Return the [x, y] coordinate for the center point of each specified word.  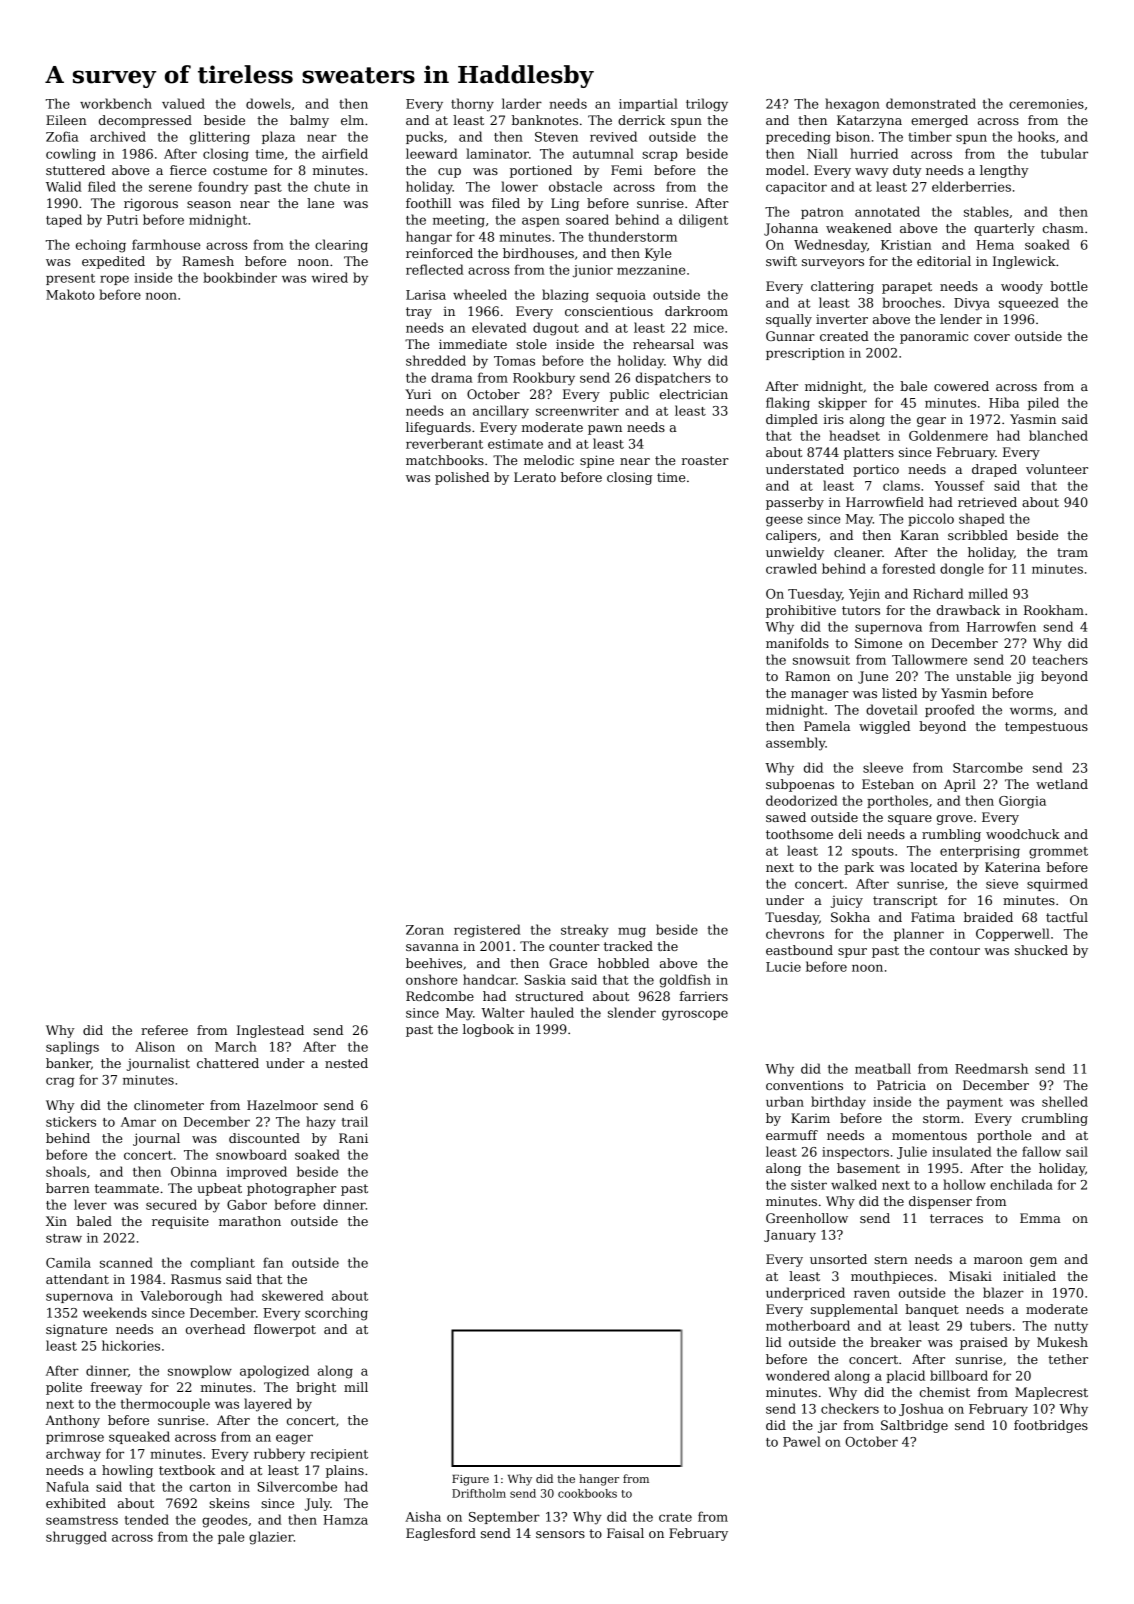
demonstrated [931, 103]
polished [462, 478]
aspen [541, 222]
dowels [268, 103]
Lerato [535, 477]
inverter [842, 319]
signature [76, 1330]
